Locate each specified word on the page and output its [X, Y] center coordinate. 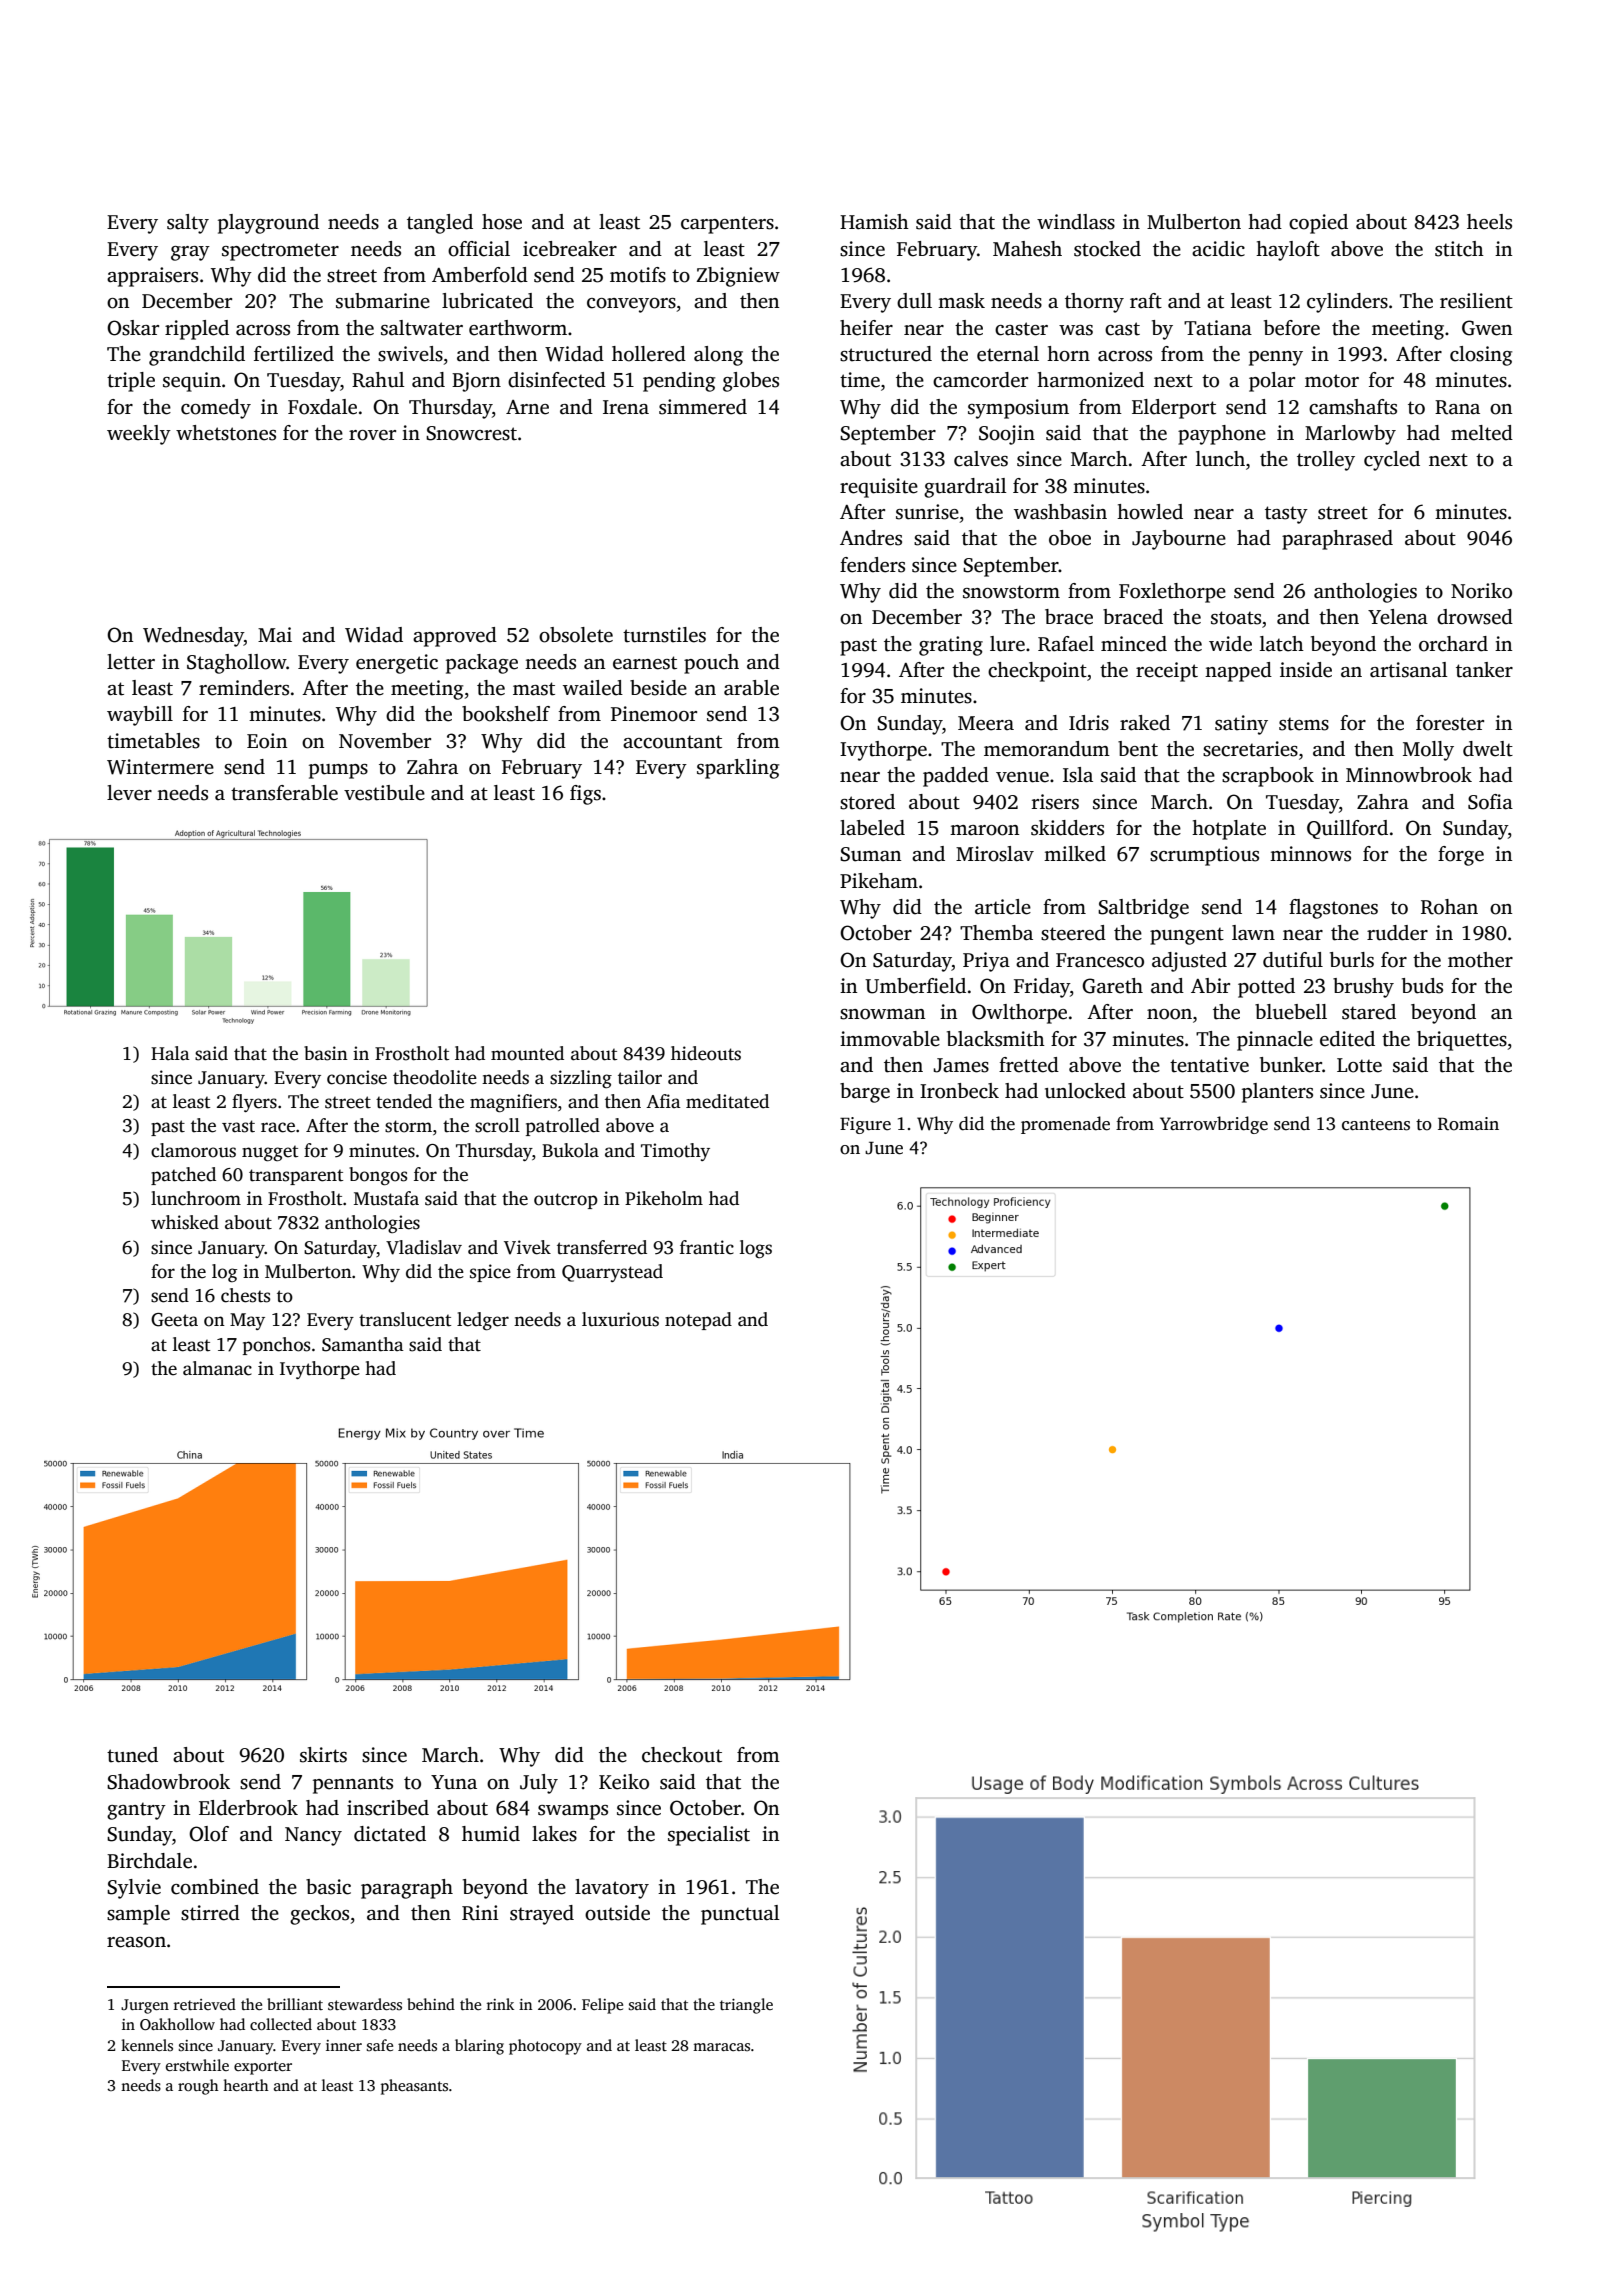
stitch [1459, 249]
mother [1480, 960]
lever [129, 793]
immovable [890, 1039]
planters [1277, 1093]
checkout [682, 1755]
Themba [996, 933]
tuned [132, 1755]
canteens [1376, 1125]
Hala [170, 1053]
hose [502, 222]
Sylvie [134, 1889]
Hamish [874, 222]
